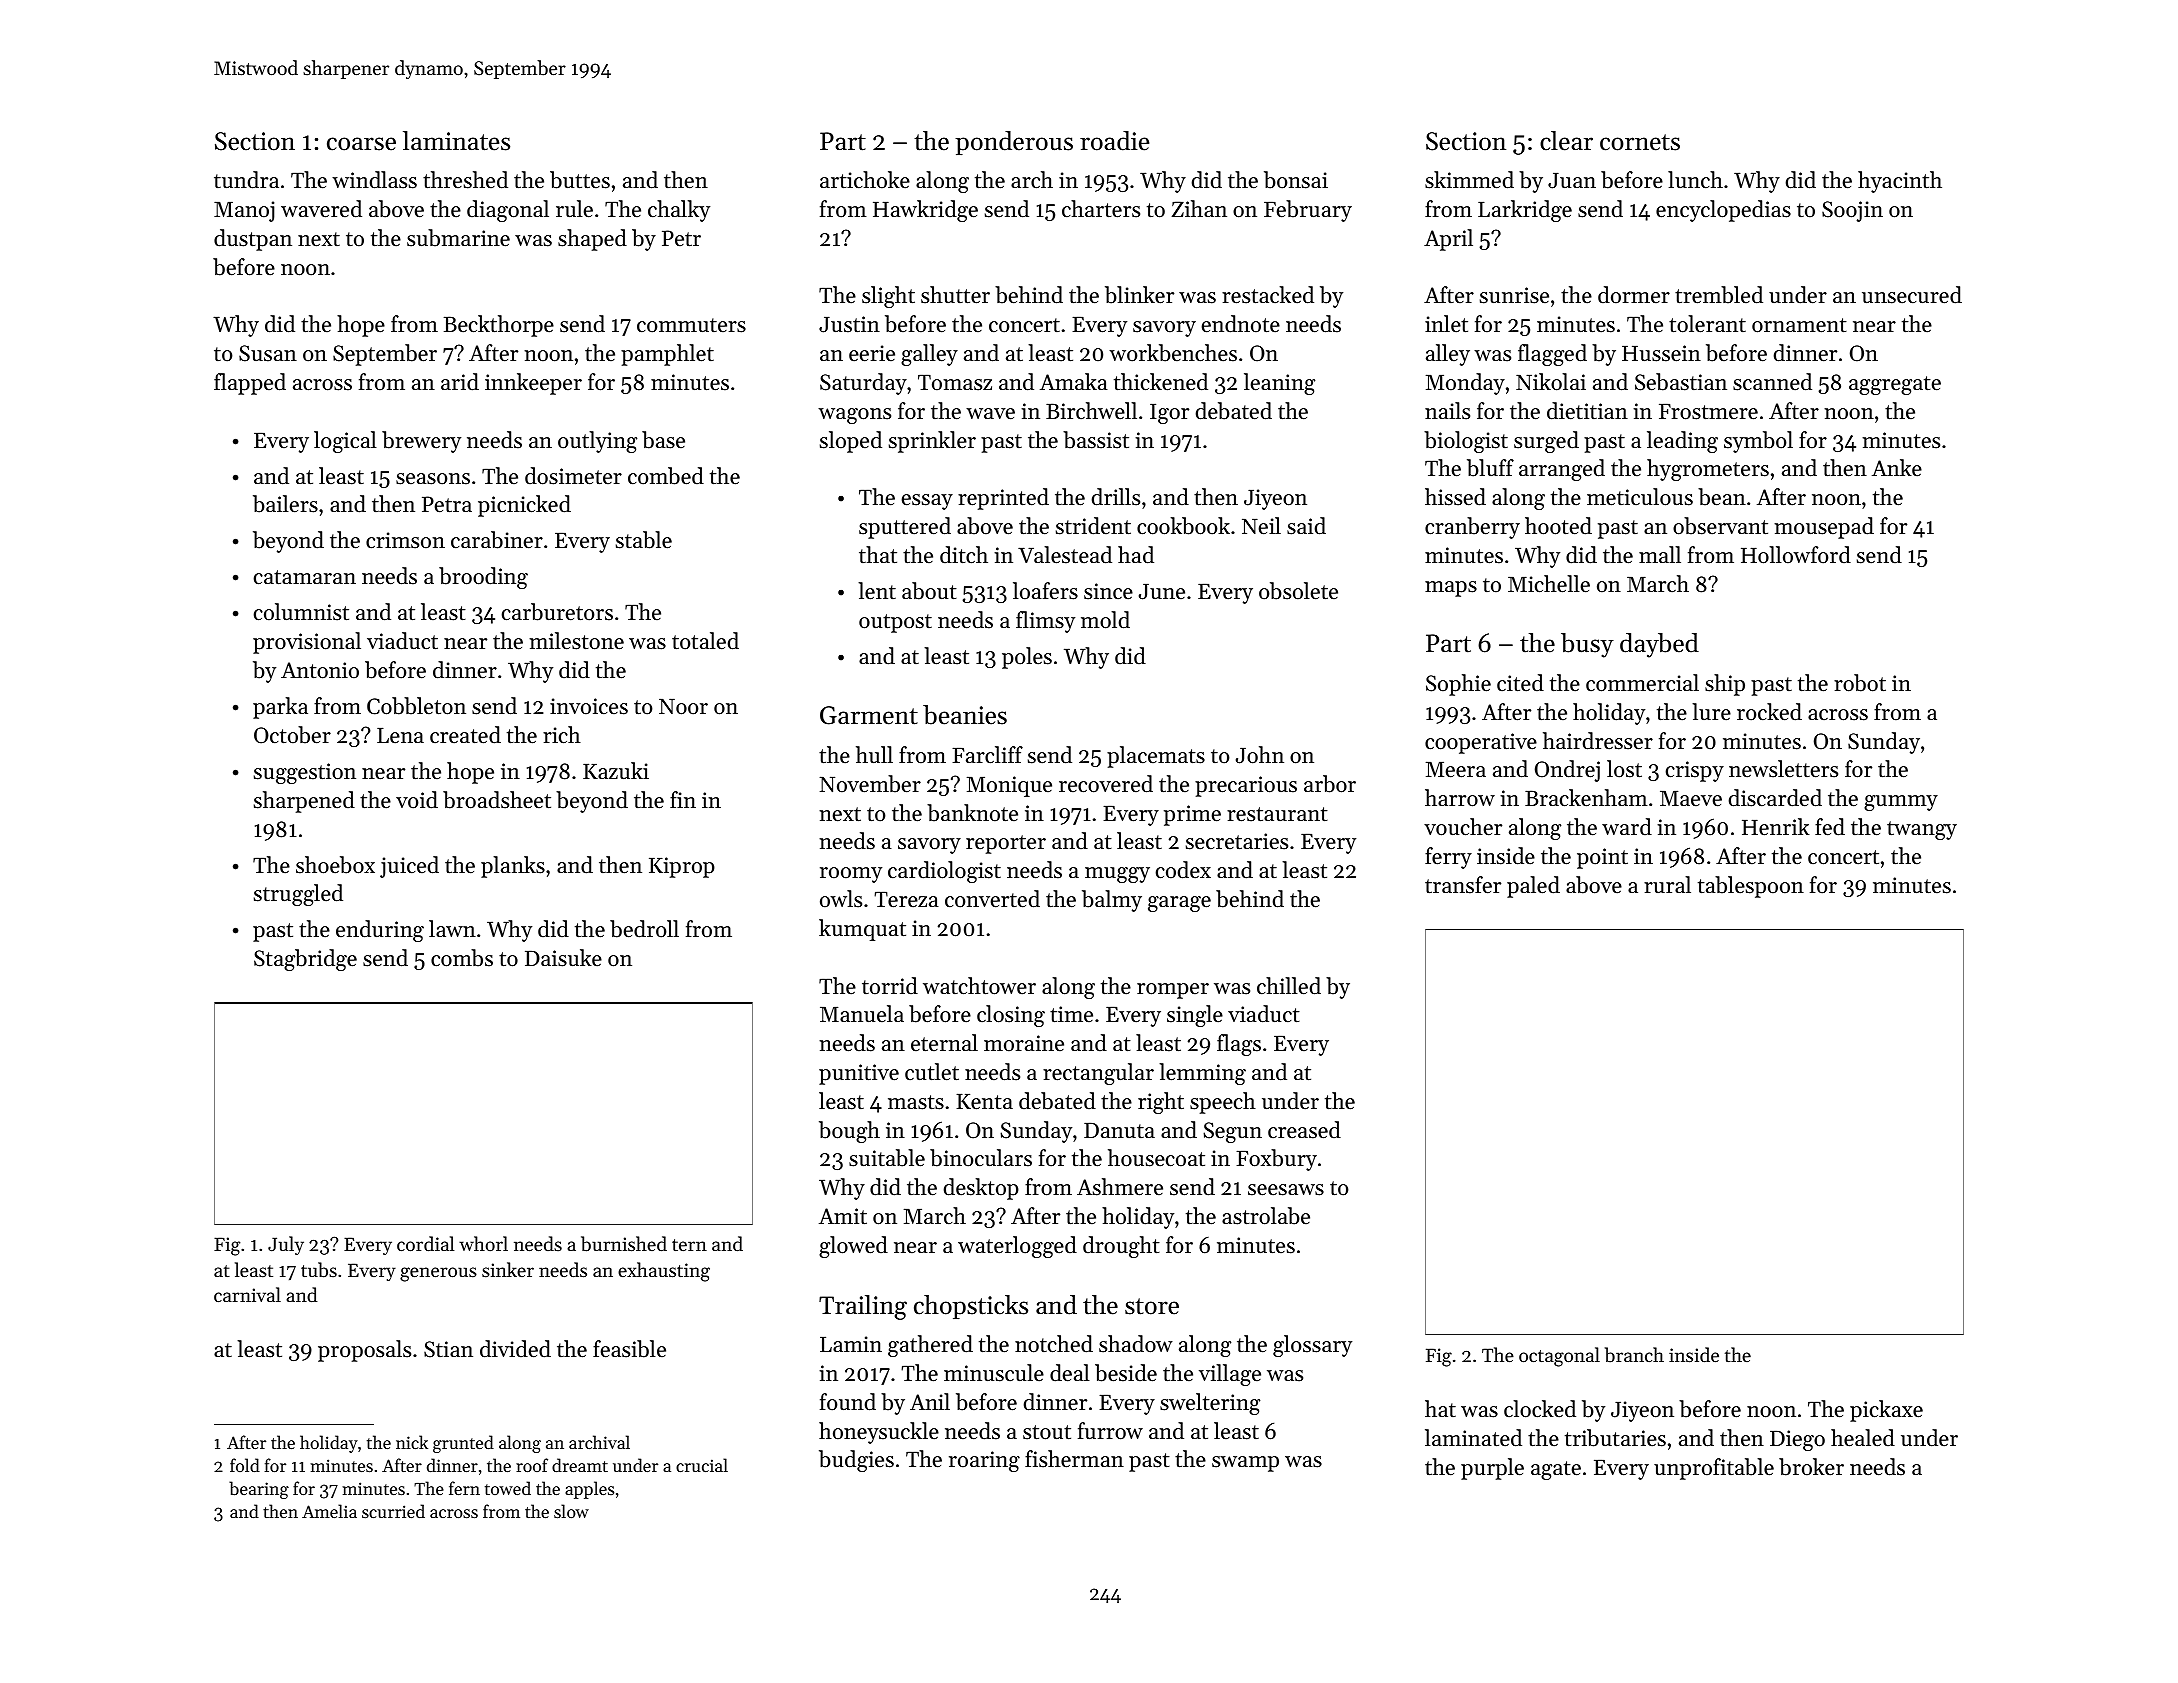 The height and width of the page is (1683, 2178). I want to click on struggled, so click(298, 895).
